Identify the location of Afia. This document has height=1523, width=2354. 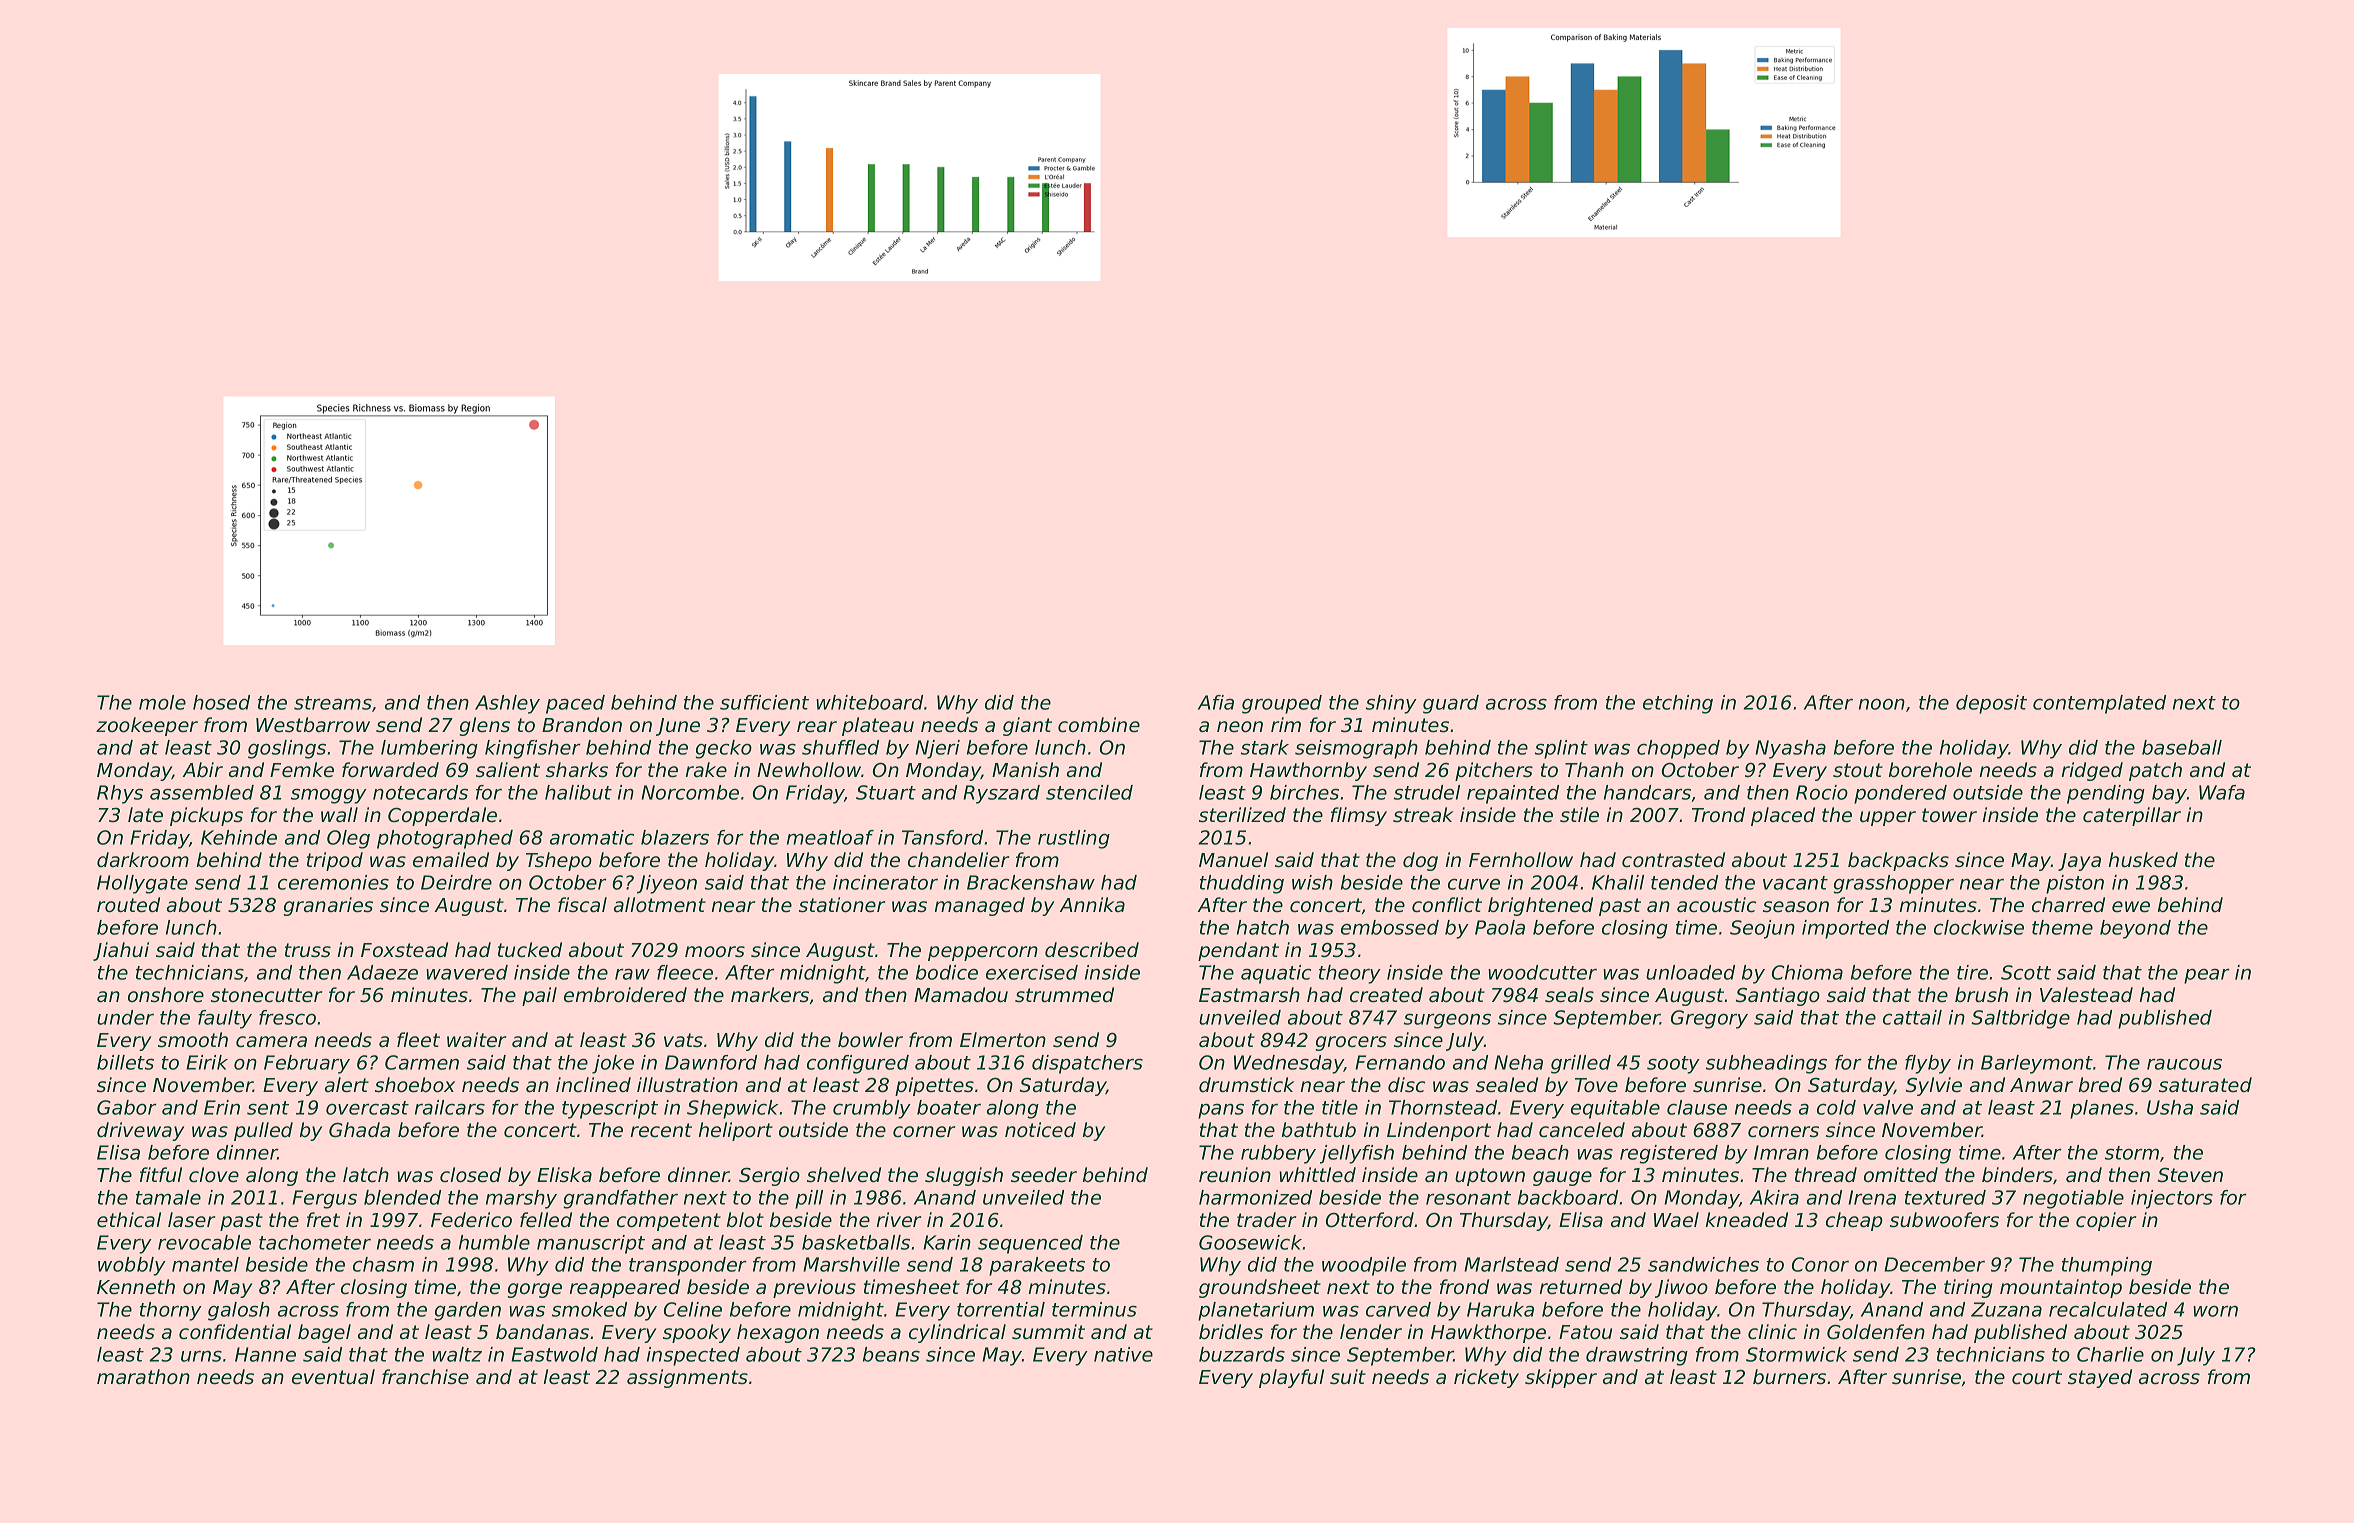
(1216, 702).
